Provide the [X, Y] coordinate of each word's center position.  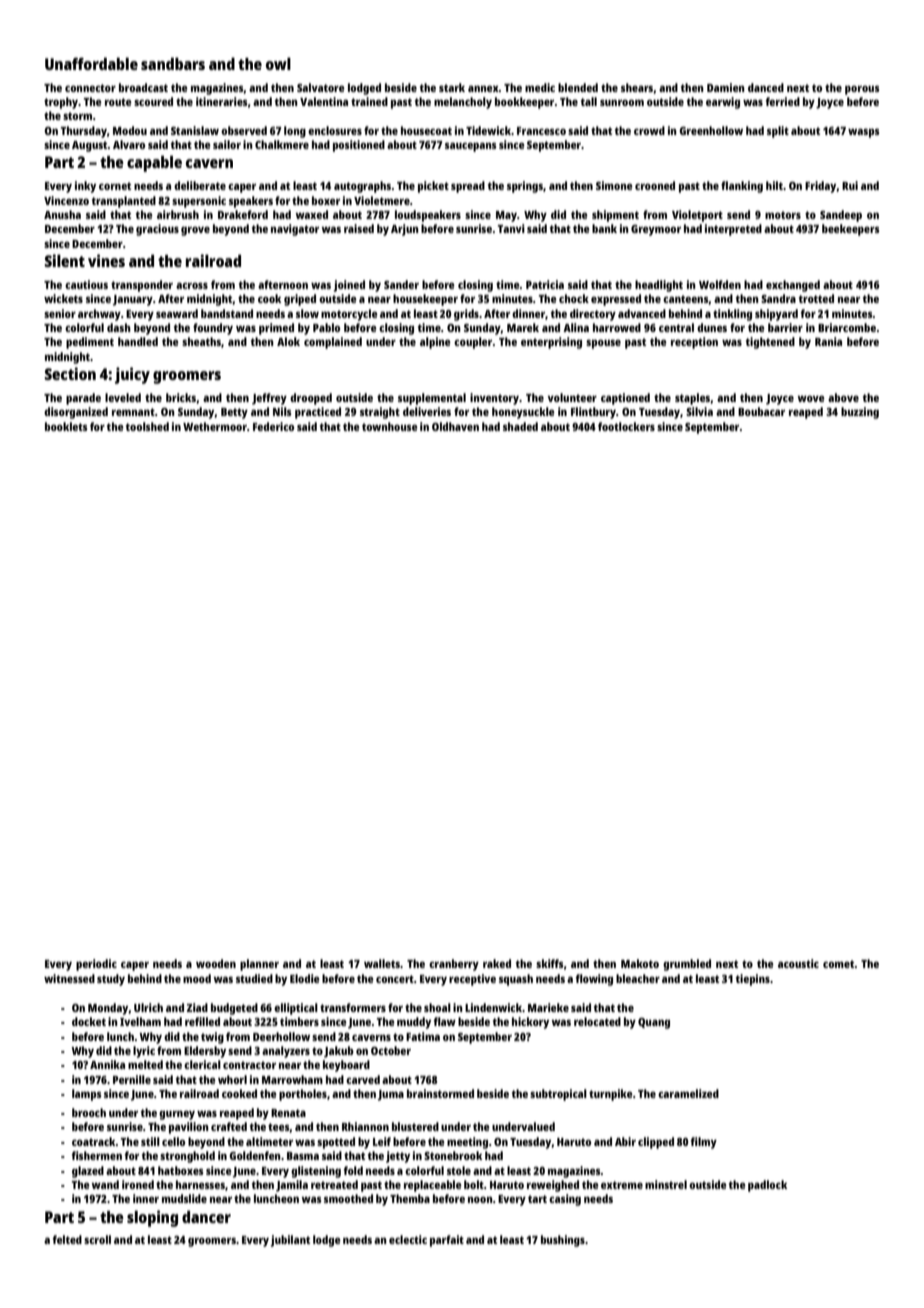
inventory [494, 399]
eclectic [408, 1239]
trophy [61, 103]
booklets [66, 426]
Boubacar [761, 411]
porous [862, 90]
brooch [89, 1112]
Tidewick [488, 130]
